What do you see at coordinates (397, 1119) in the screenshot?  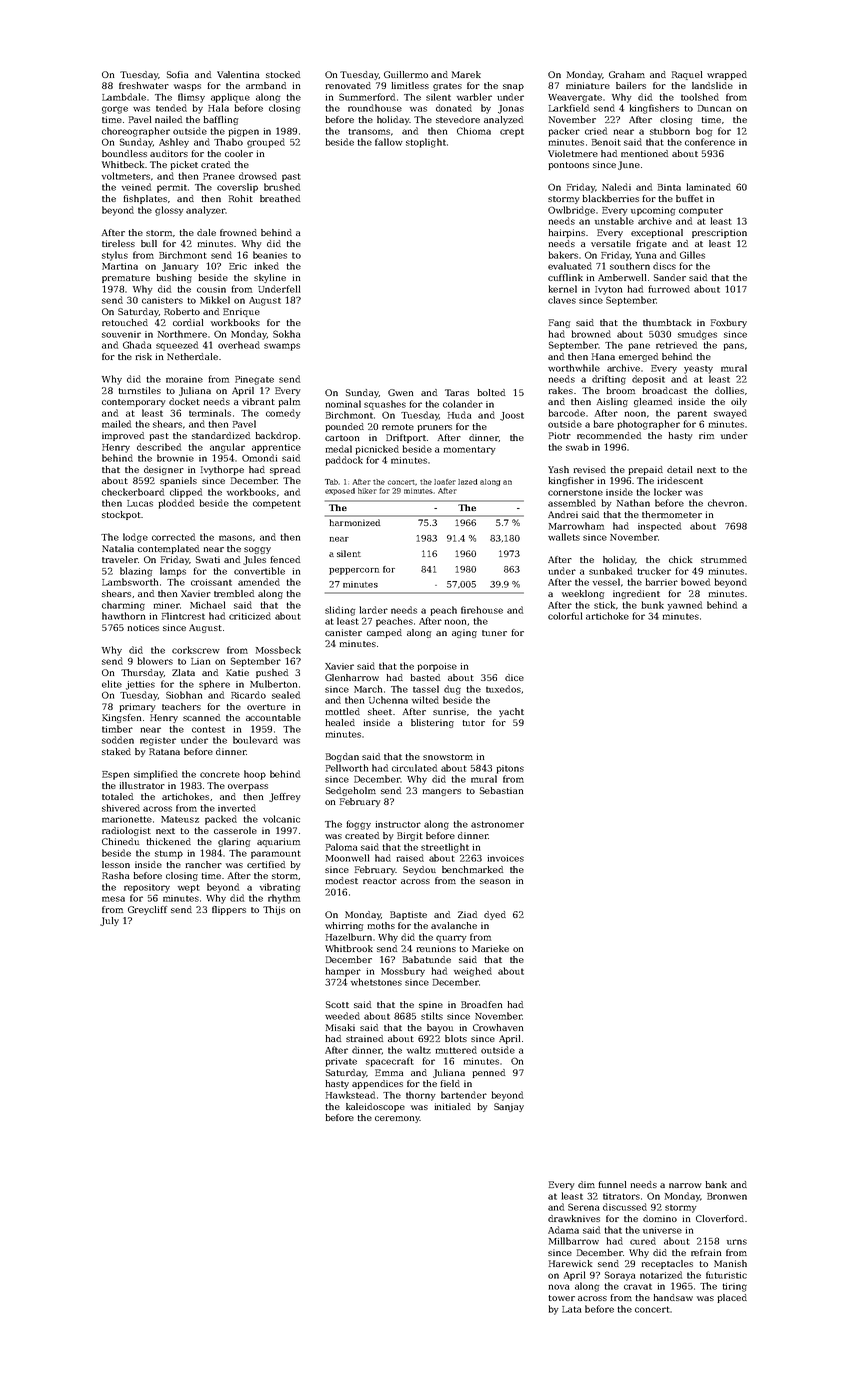 I see `ceremony` at bounding box center [397, 1119].
